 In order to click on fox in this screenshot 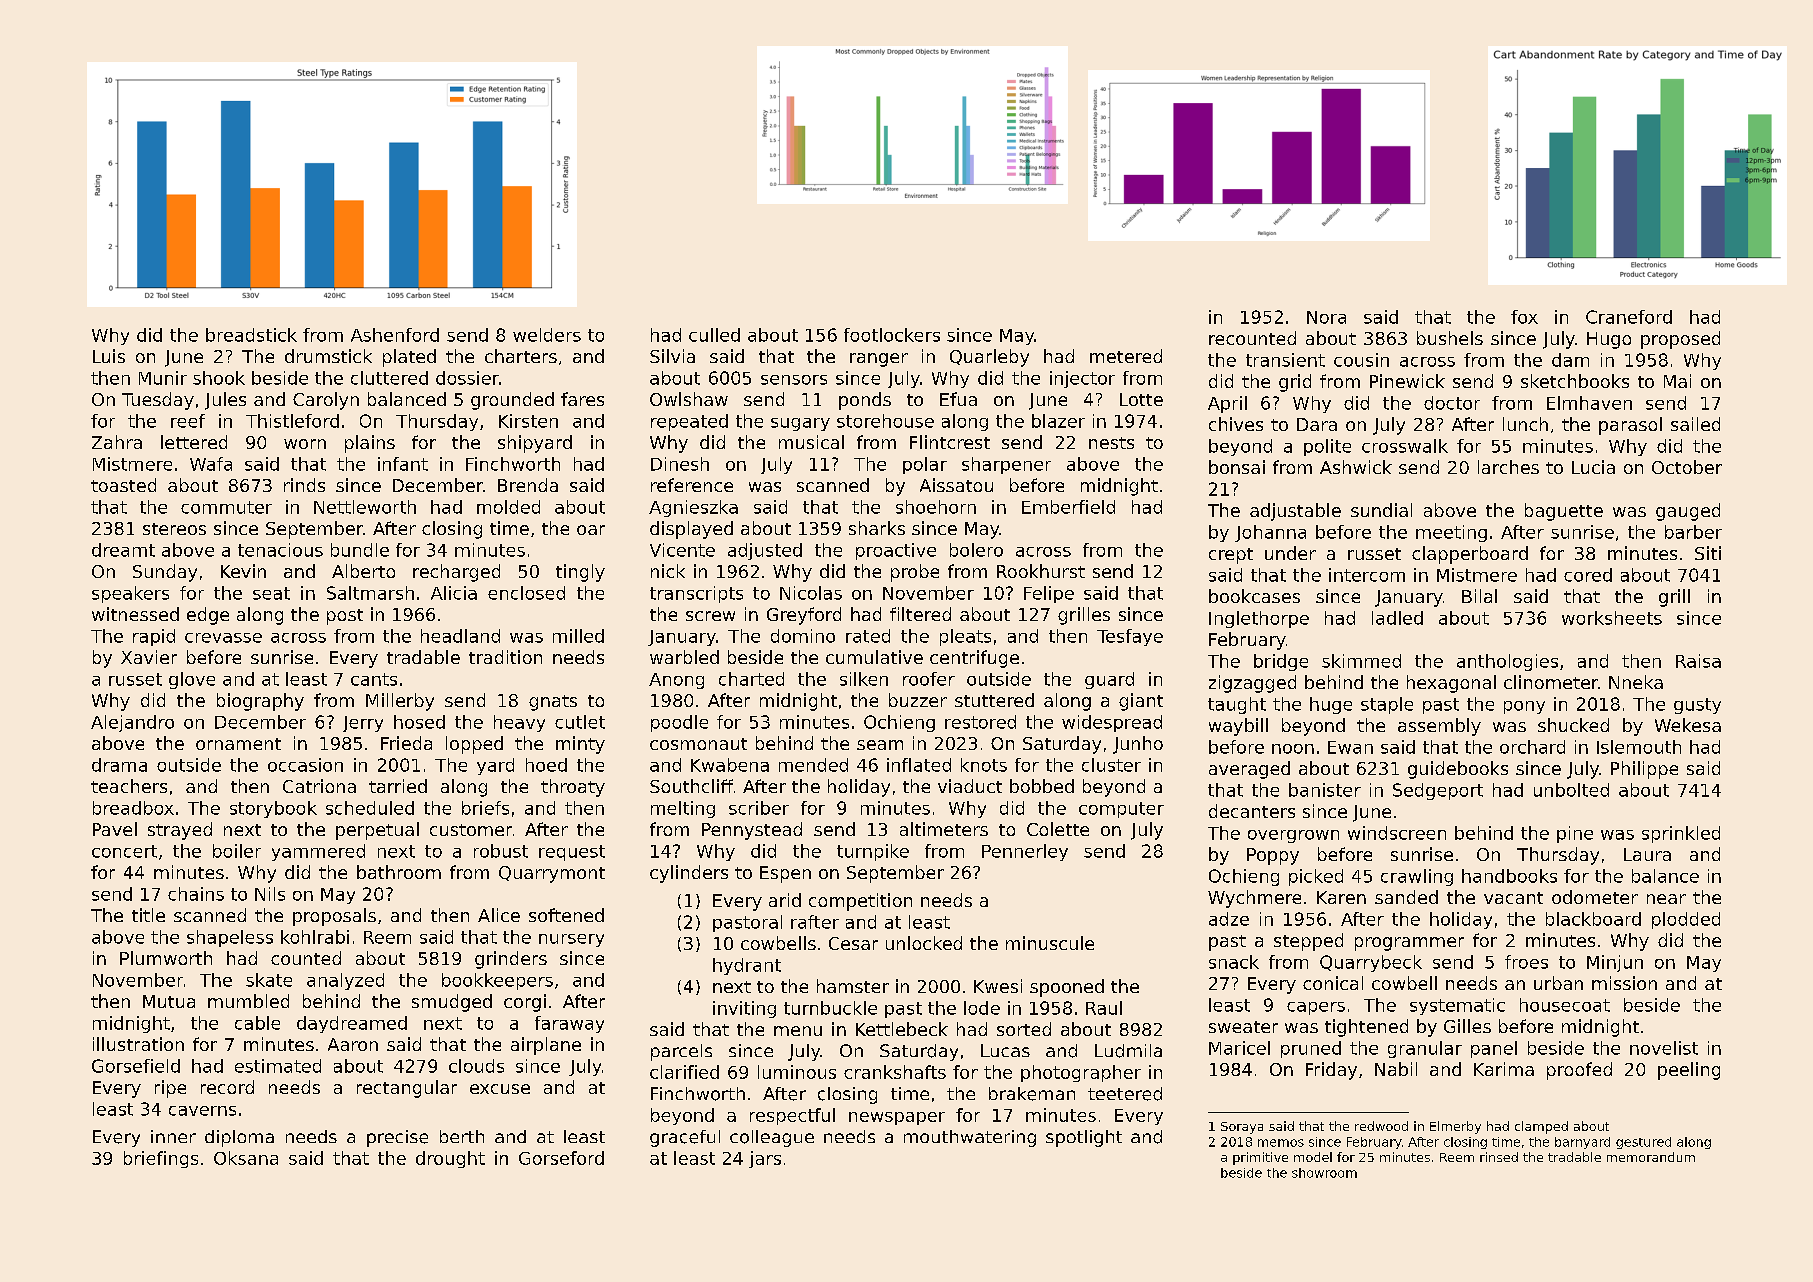, I will do `click(1524, 317)`.
